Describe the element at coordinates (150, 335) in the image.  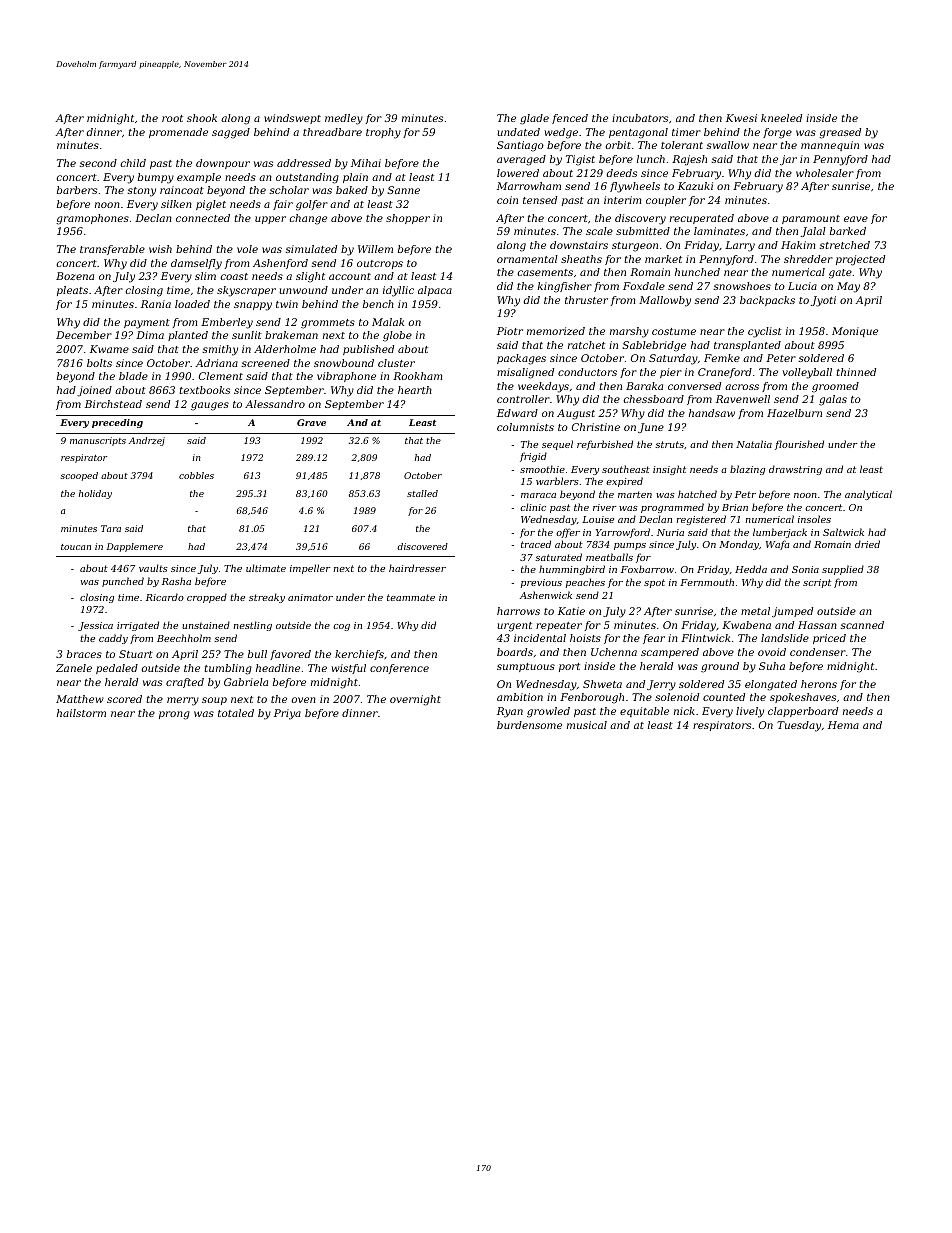
I see `Dima` at that location.
